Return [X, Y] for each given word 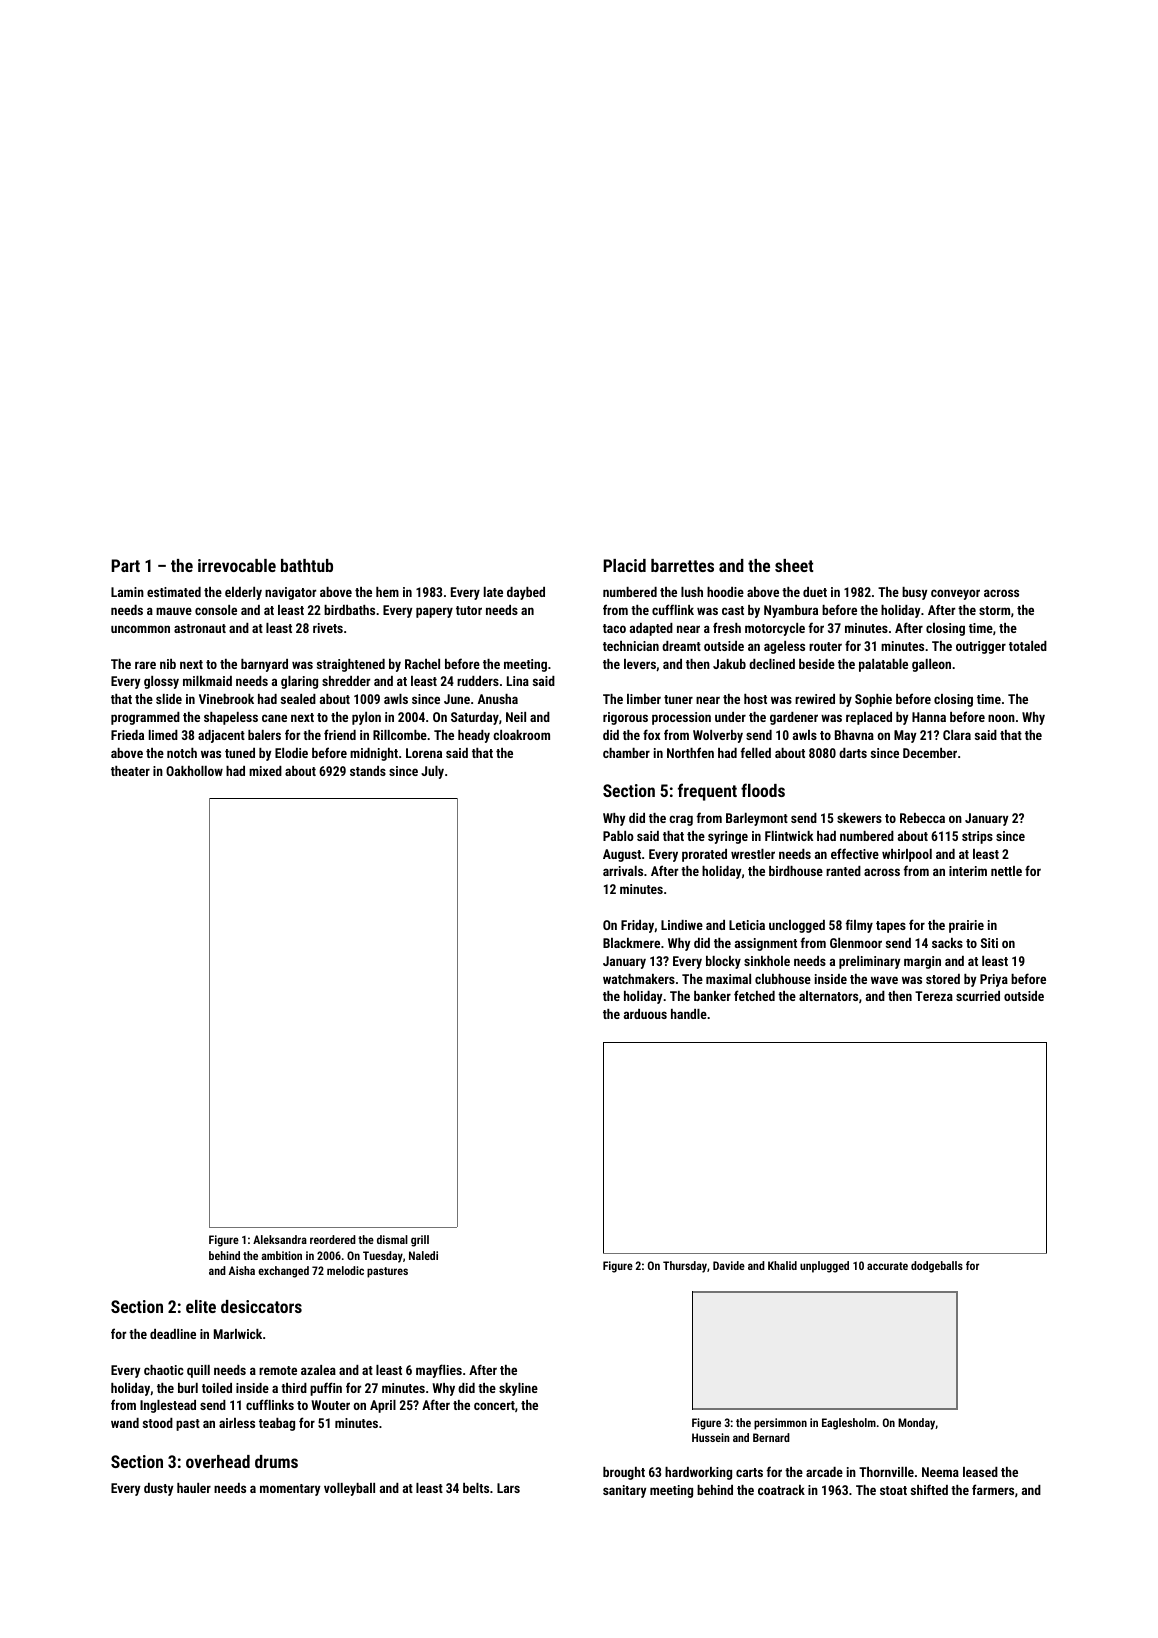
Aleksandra [280, 1239]
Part [125, 565]
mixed [265, 771]
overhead [218, 1461]
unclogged [797, 926]
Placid [624, 565]
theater [130, 771]
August [622, 855]
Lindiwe [682, 925]
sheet [794, 565]
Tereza [934, 996]
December [930, 753]
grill [420, 1241]
